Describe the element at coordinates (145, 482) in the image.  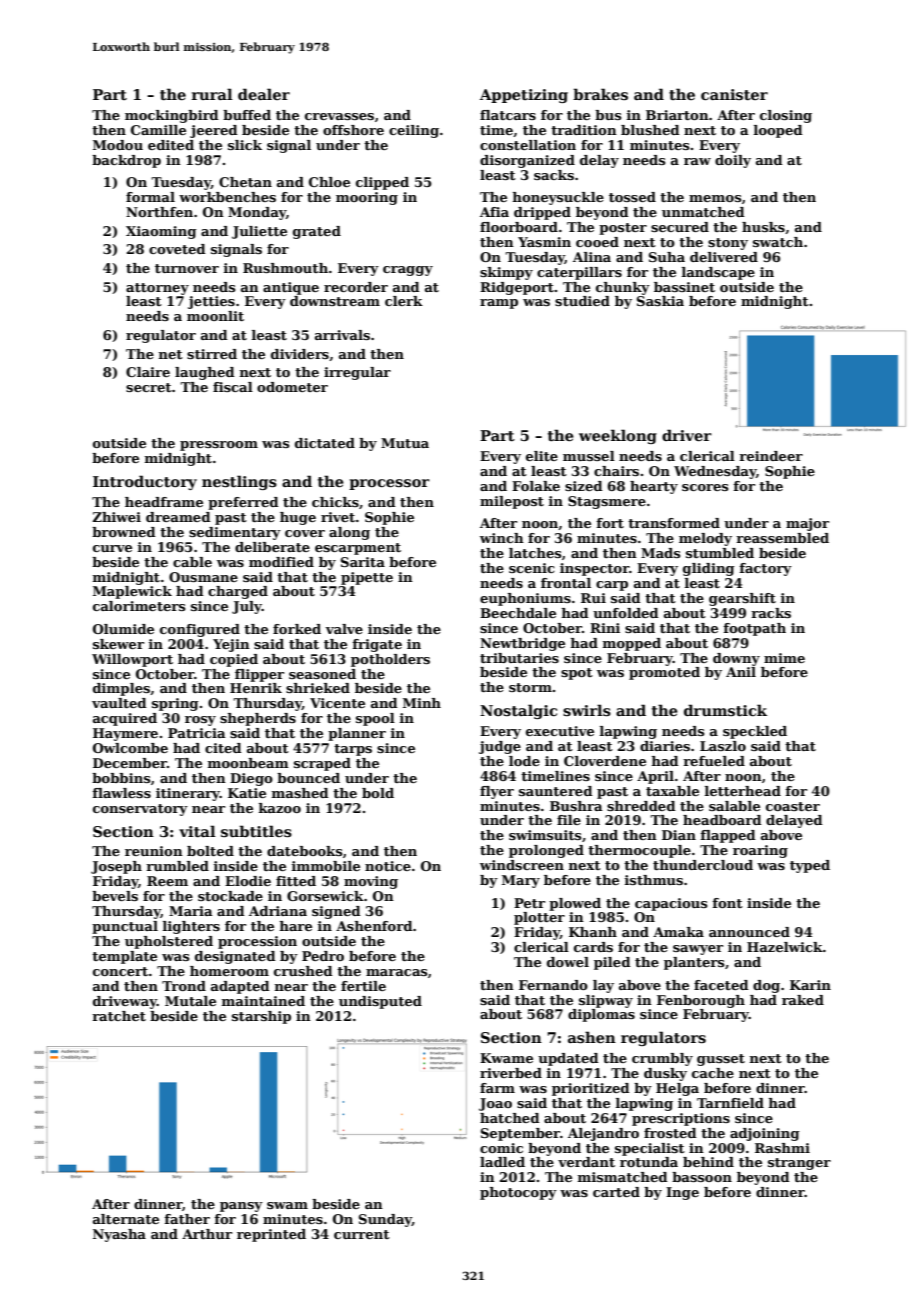
I see `Introductory` at that location.
